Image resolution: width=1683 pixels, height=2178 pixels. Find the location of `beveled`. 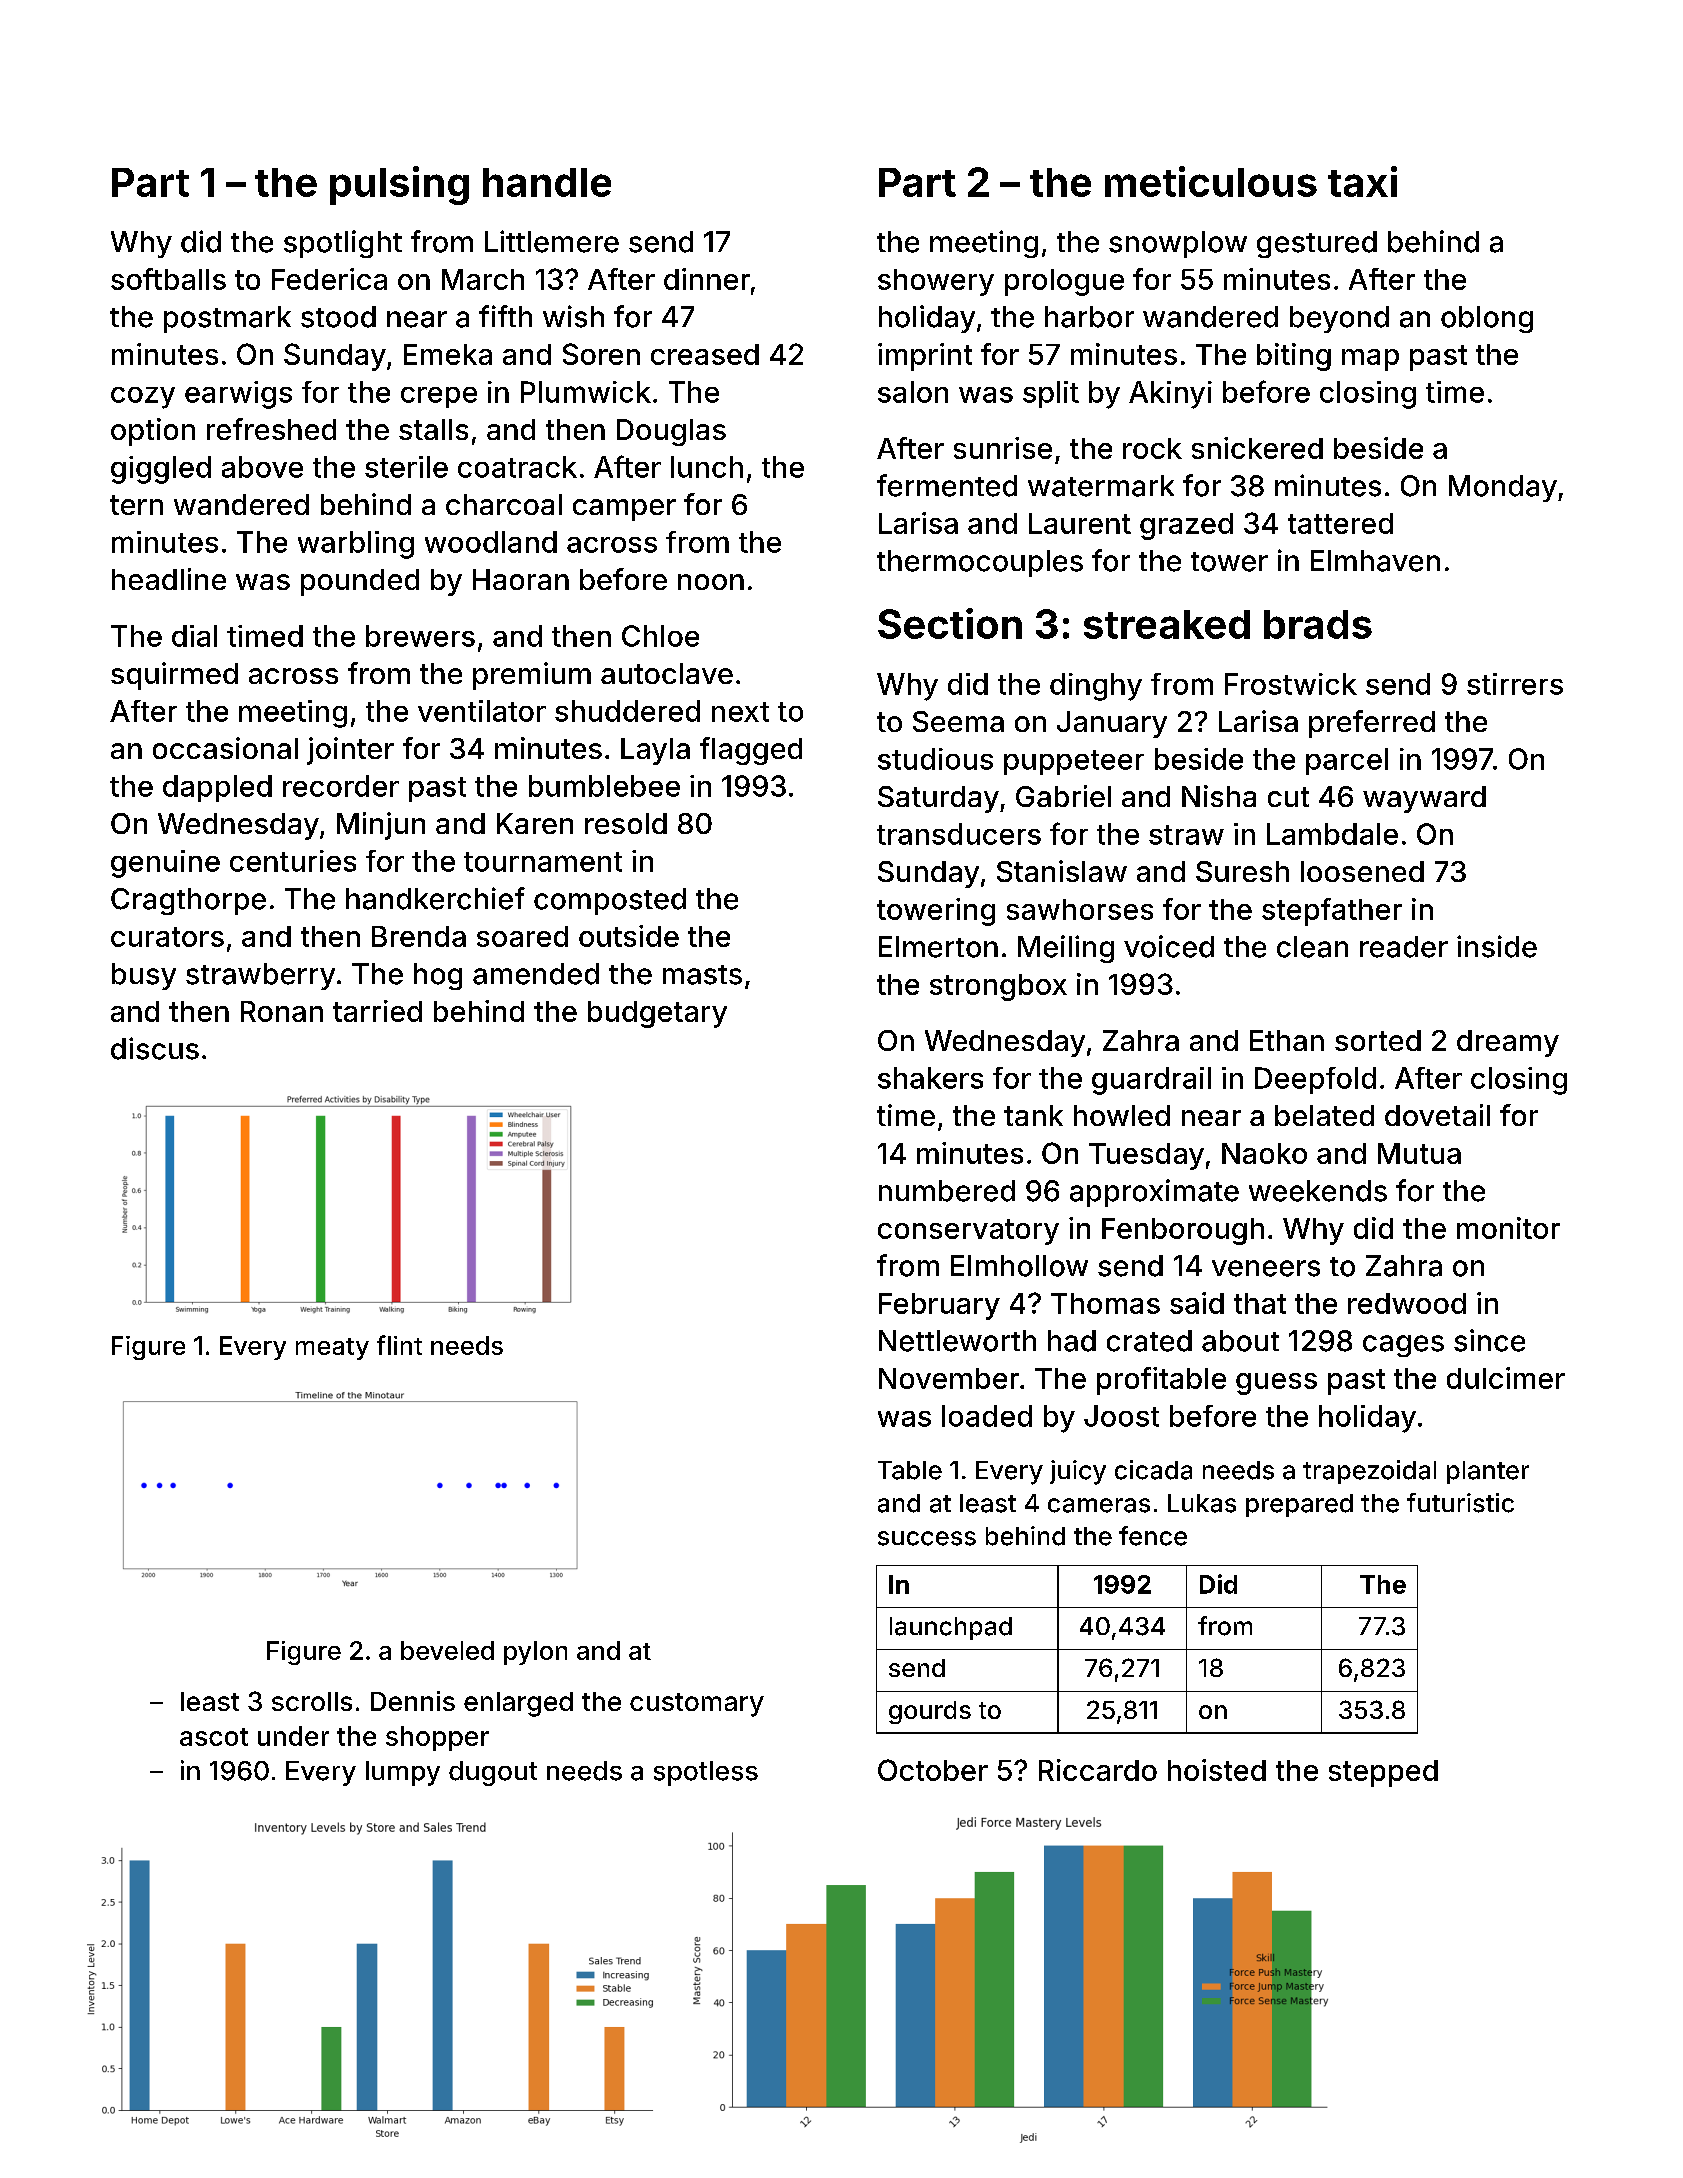

beveled is located at coordinates (447, 1650).
